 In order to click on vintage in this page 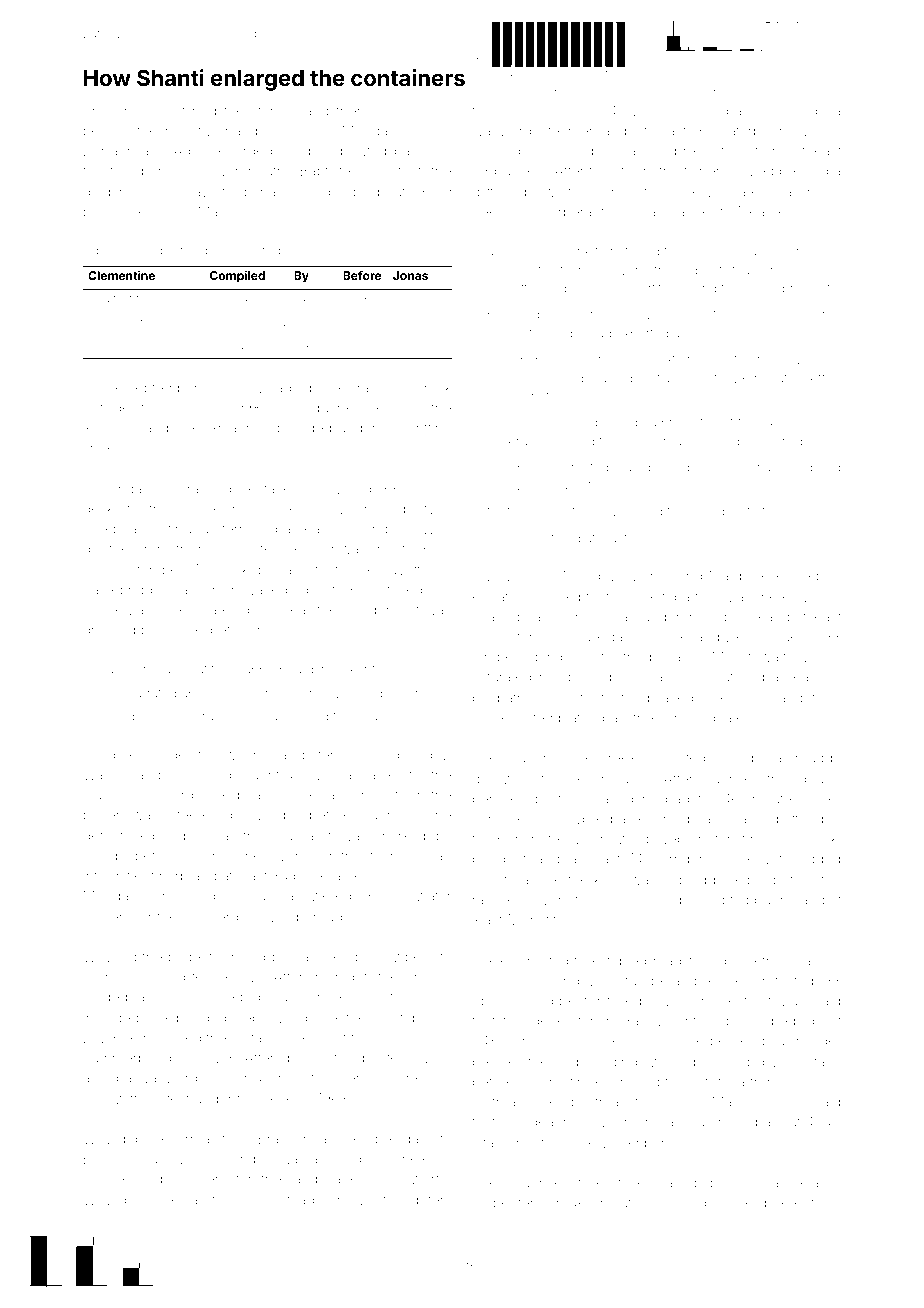, I will do `click(255, 1039)`.
